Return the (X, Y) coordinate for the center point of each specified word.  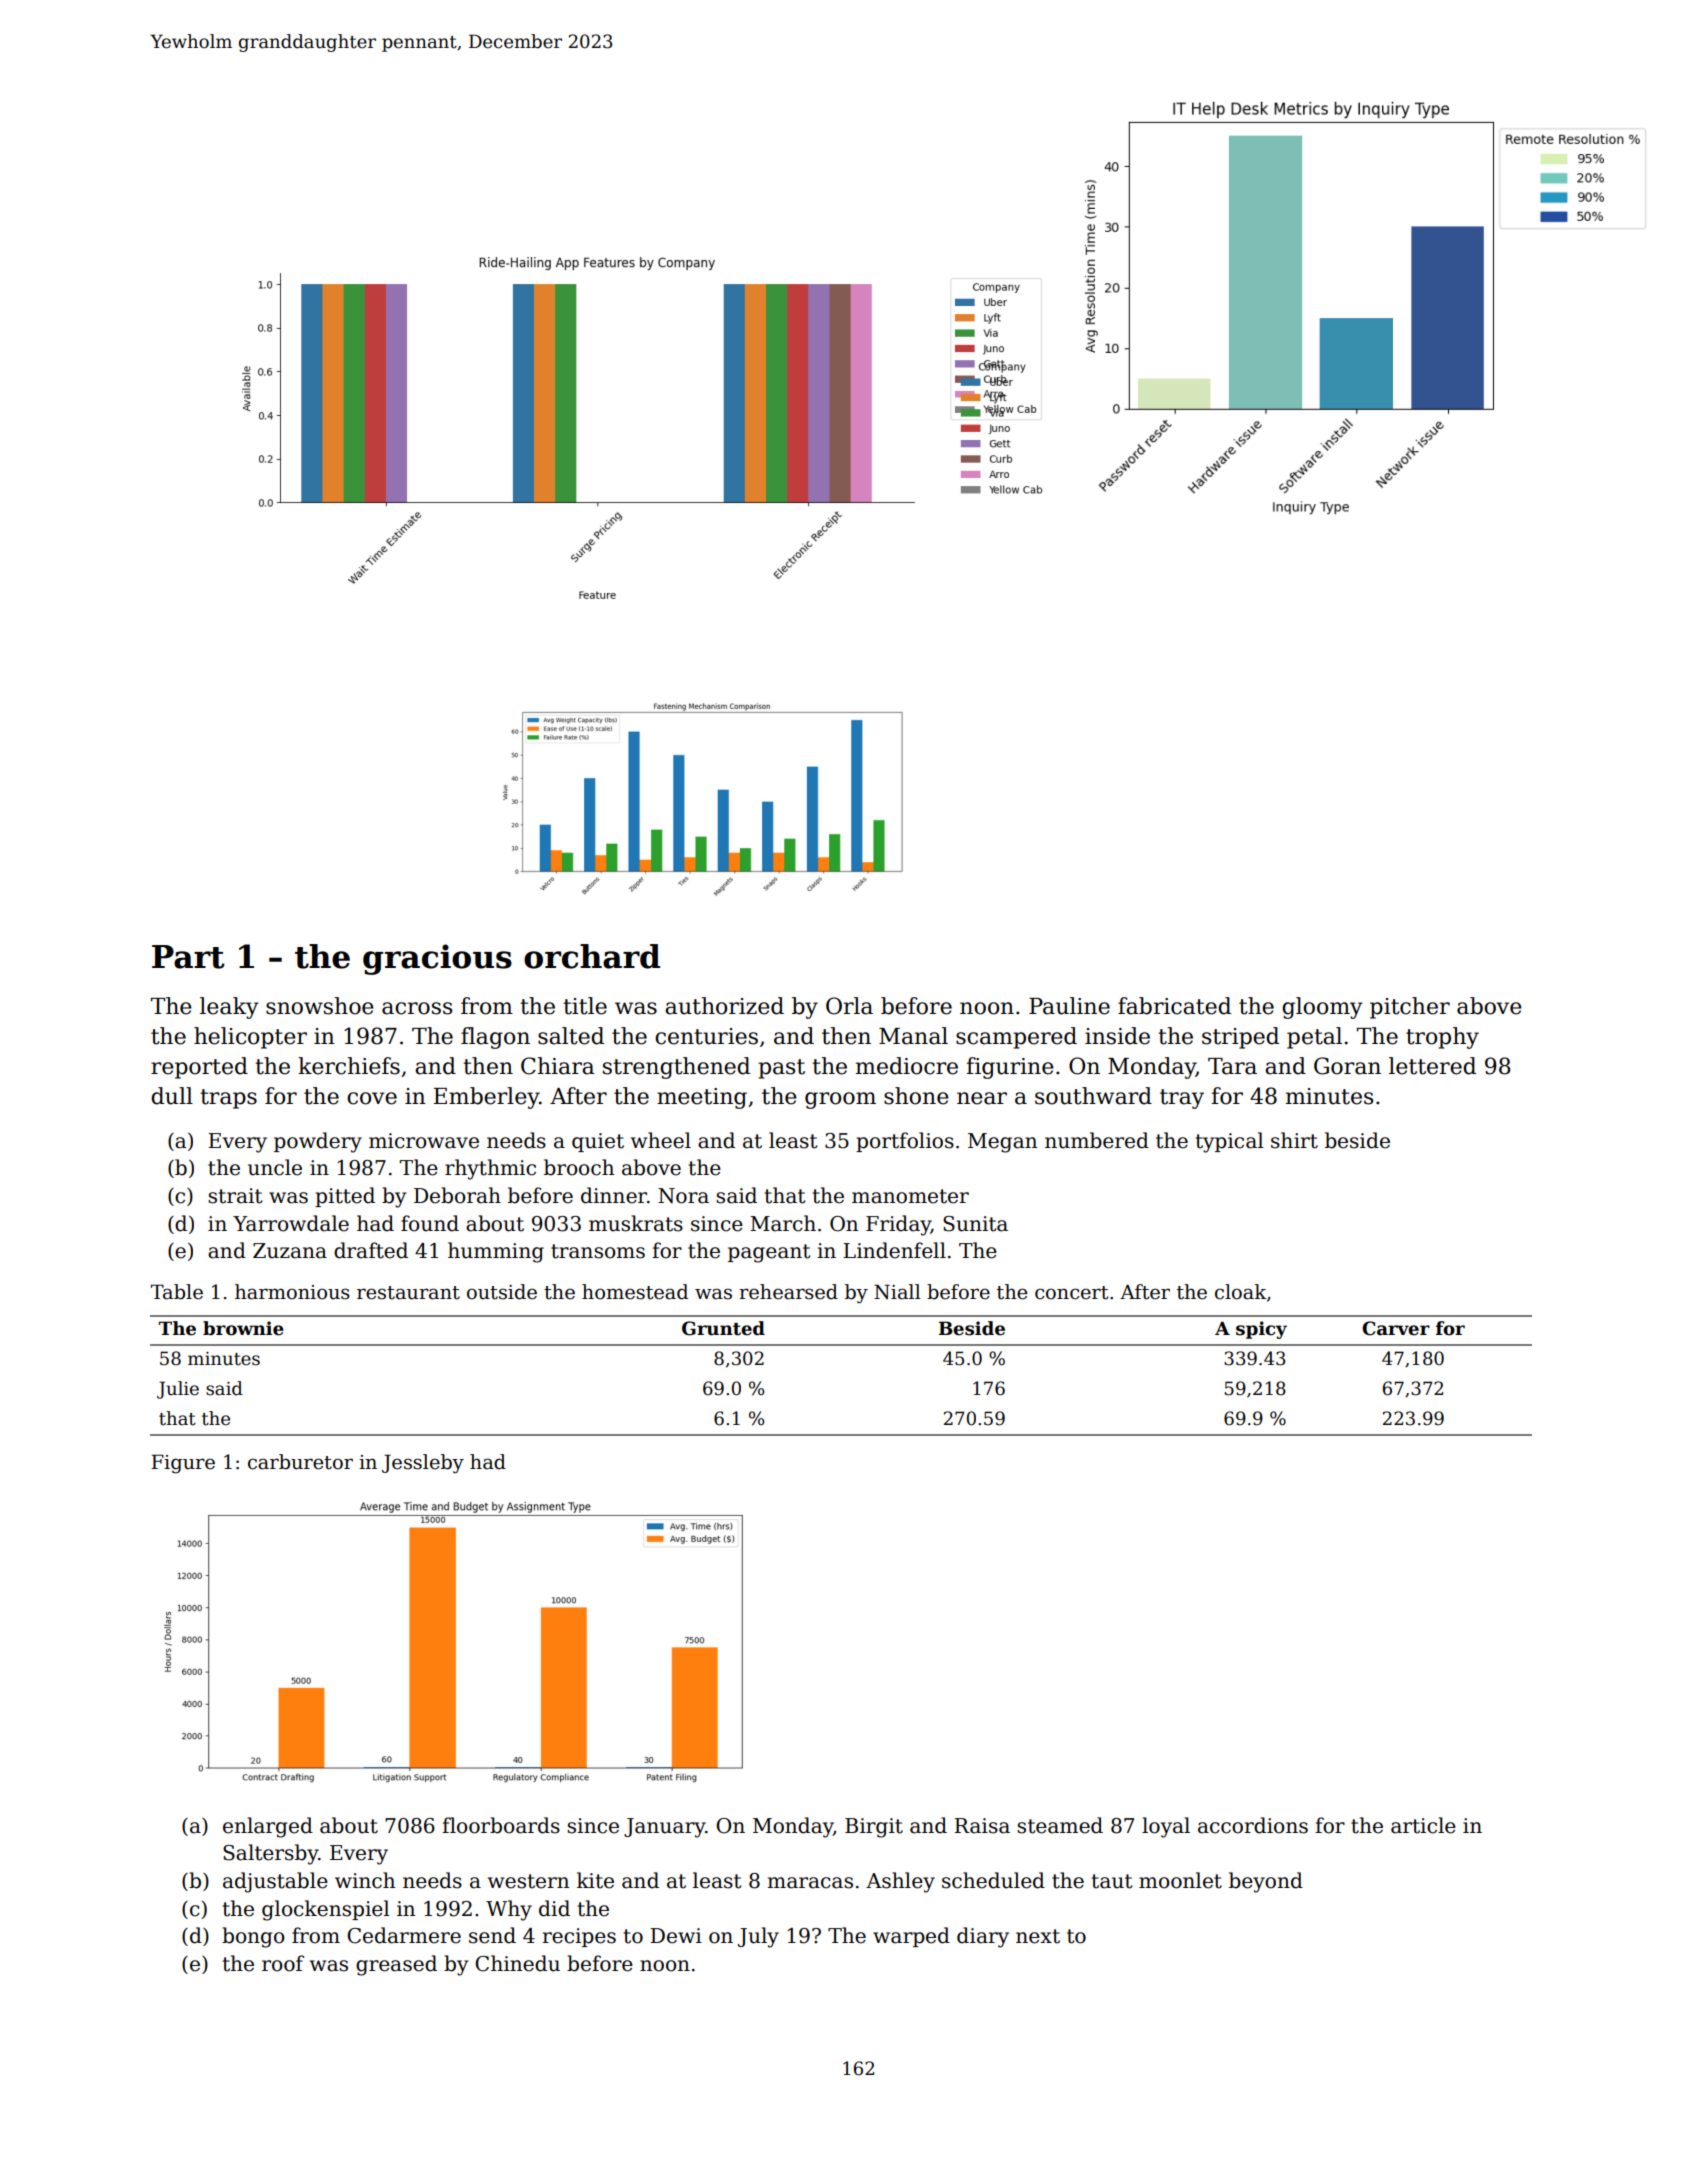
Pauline (1069, 1006)
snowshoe (320, 1006)
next (1038, 1936)
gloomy (1322, 1008)
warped (911, 1937)
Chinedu (517, 1963)
